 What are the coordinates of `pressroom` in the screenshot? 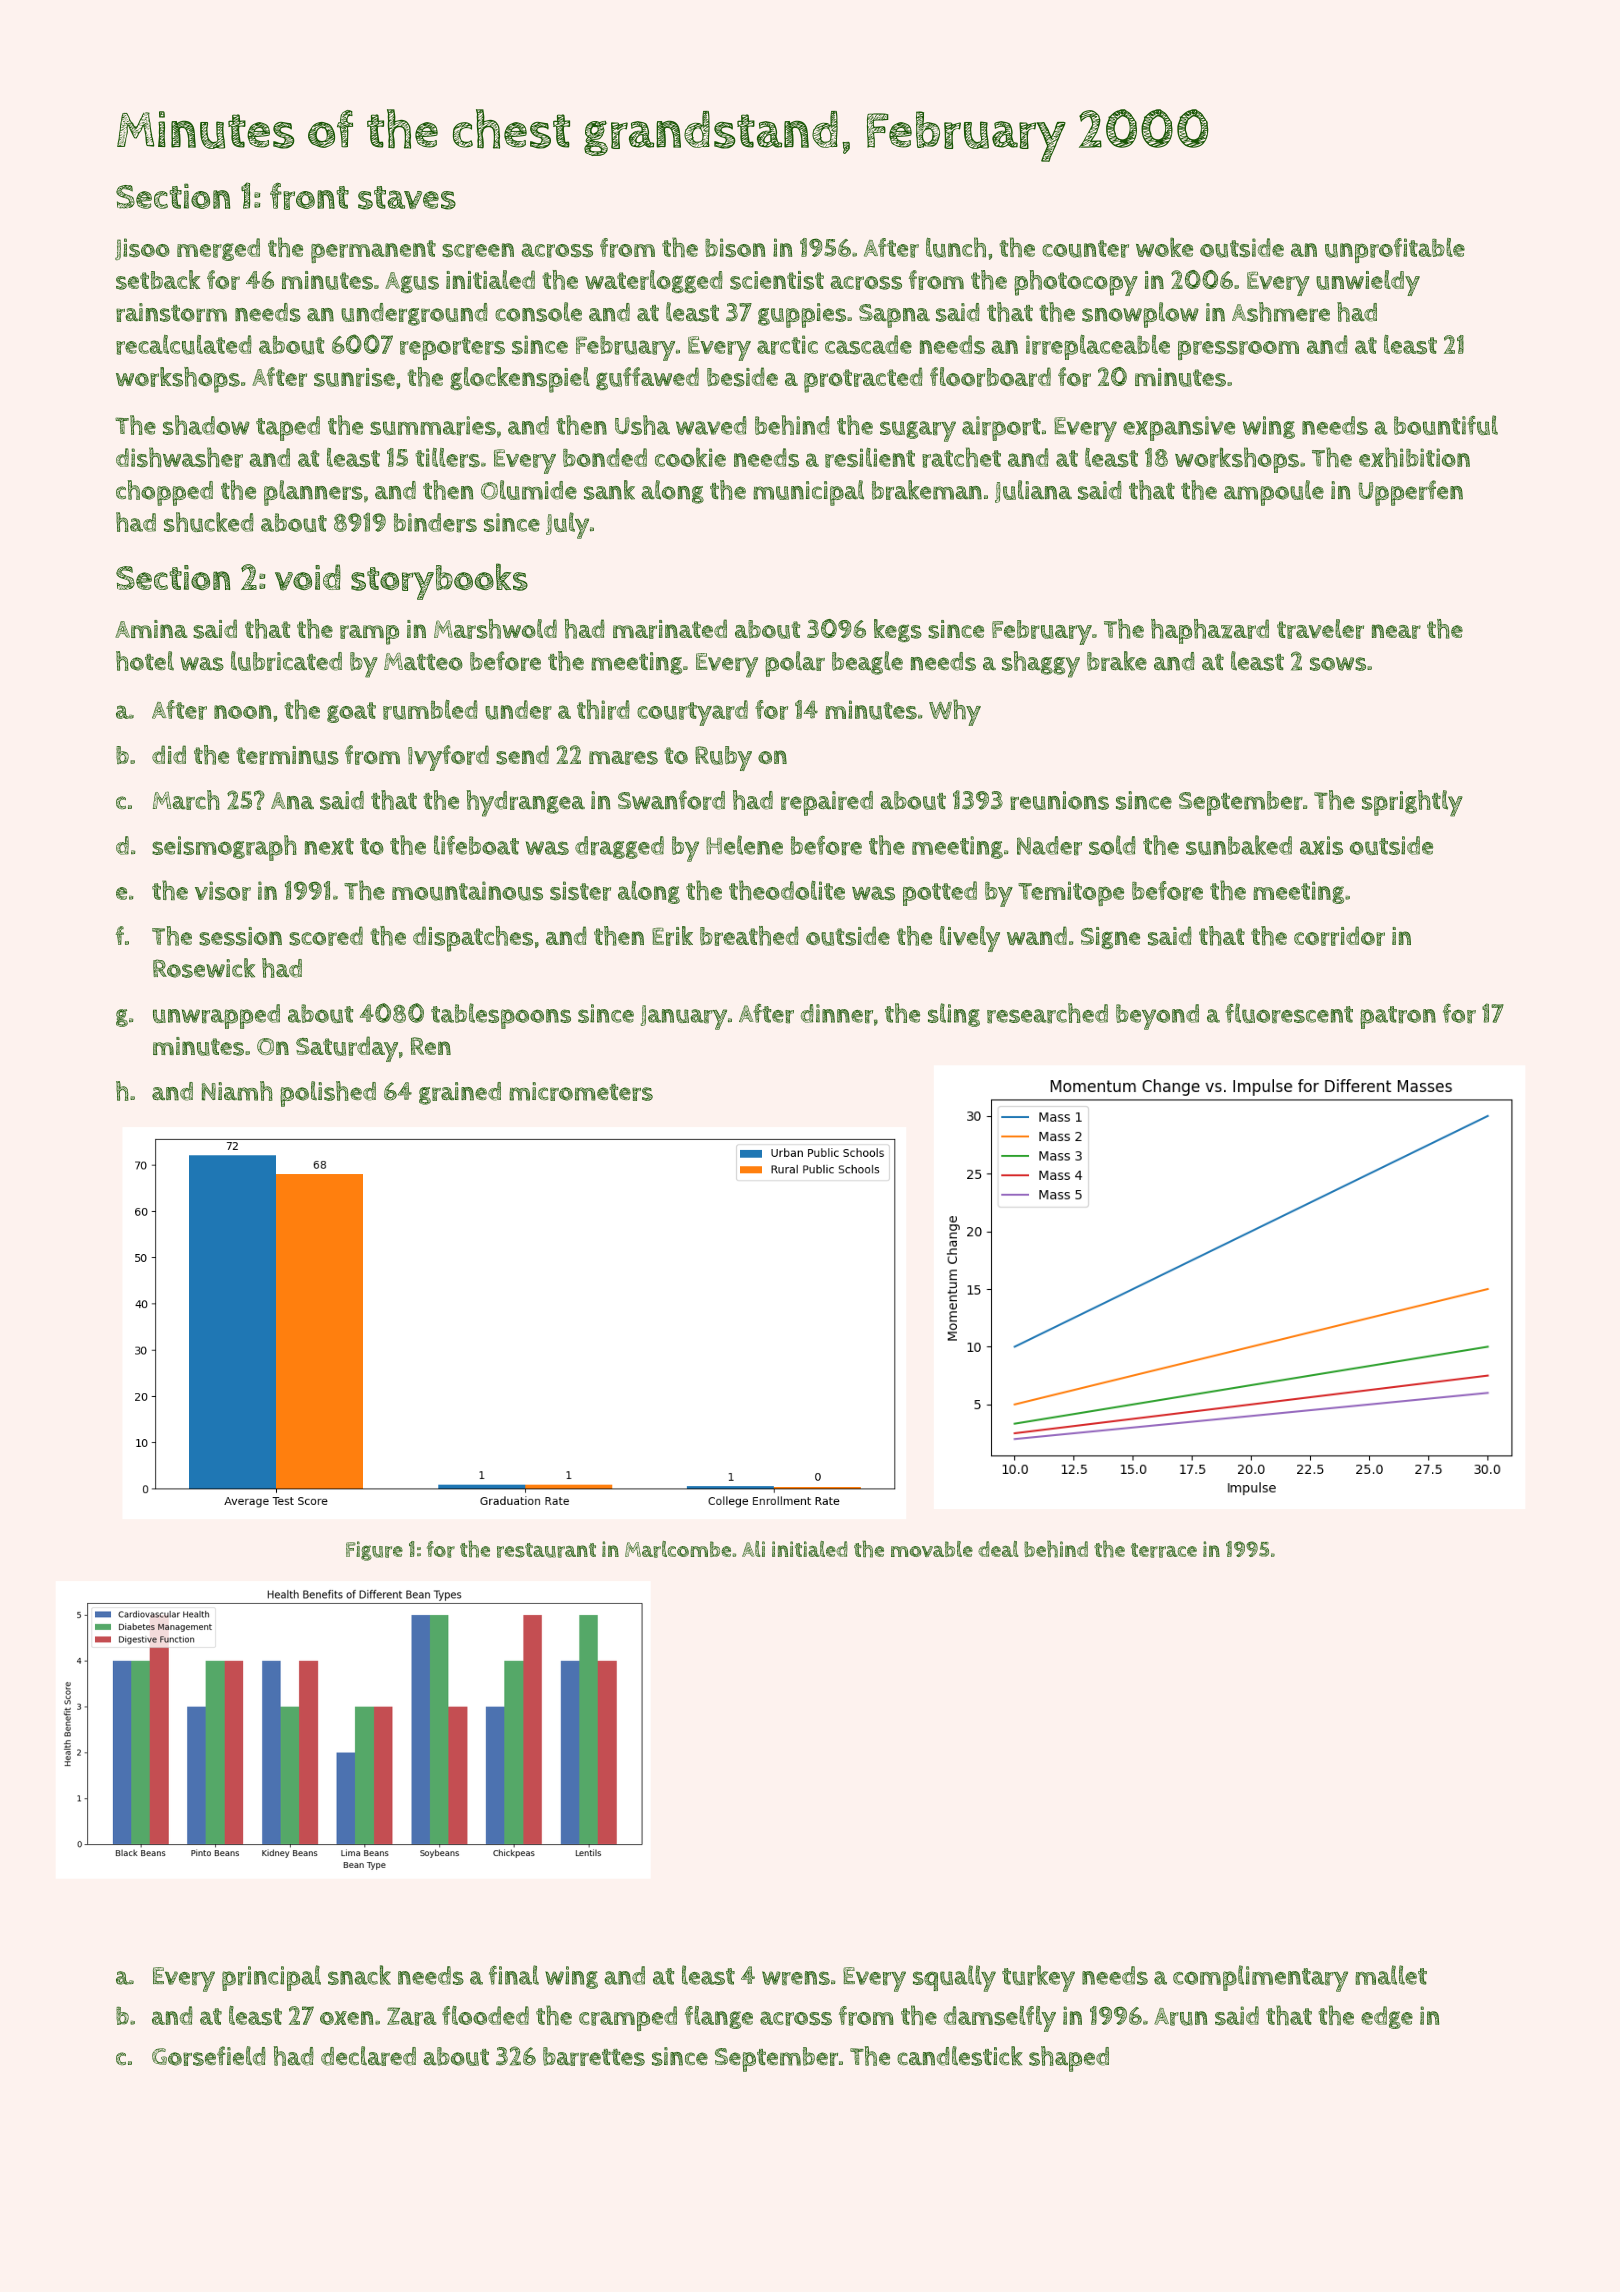 It's located at (1238, 350).
